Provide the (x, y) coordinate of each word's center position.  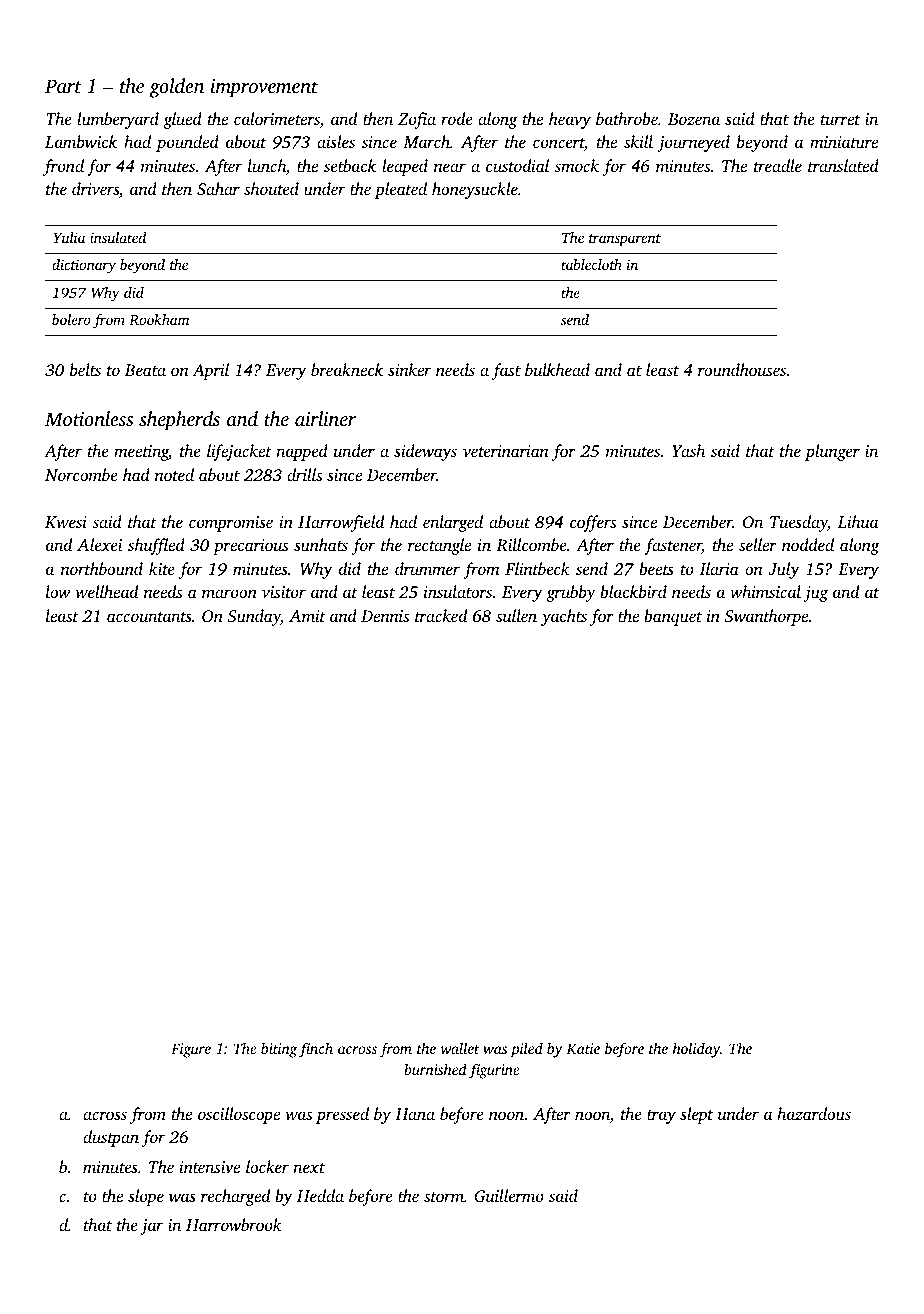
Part (63, 86)
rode (457, 118)
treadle (778, 165)
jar (152, 1227)
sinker (409, 369)
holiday (696, 1050)
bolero (71, 319)
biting (279, 1050)
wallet (460, 1048)
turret (840, 120)
